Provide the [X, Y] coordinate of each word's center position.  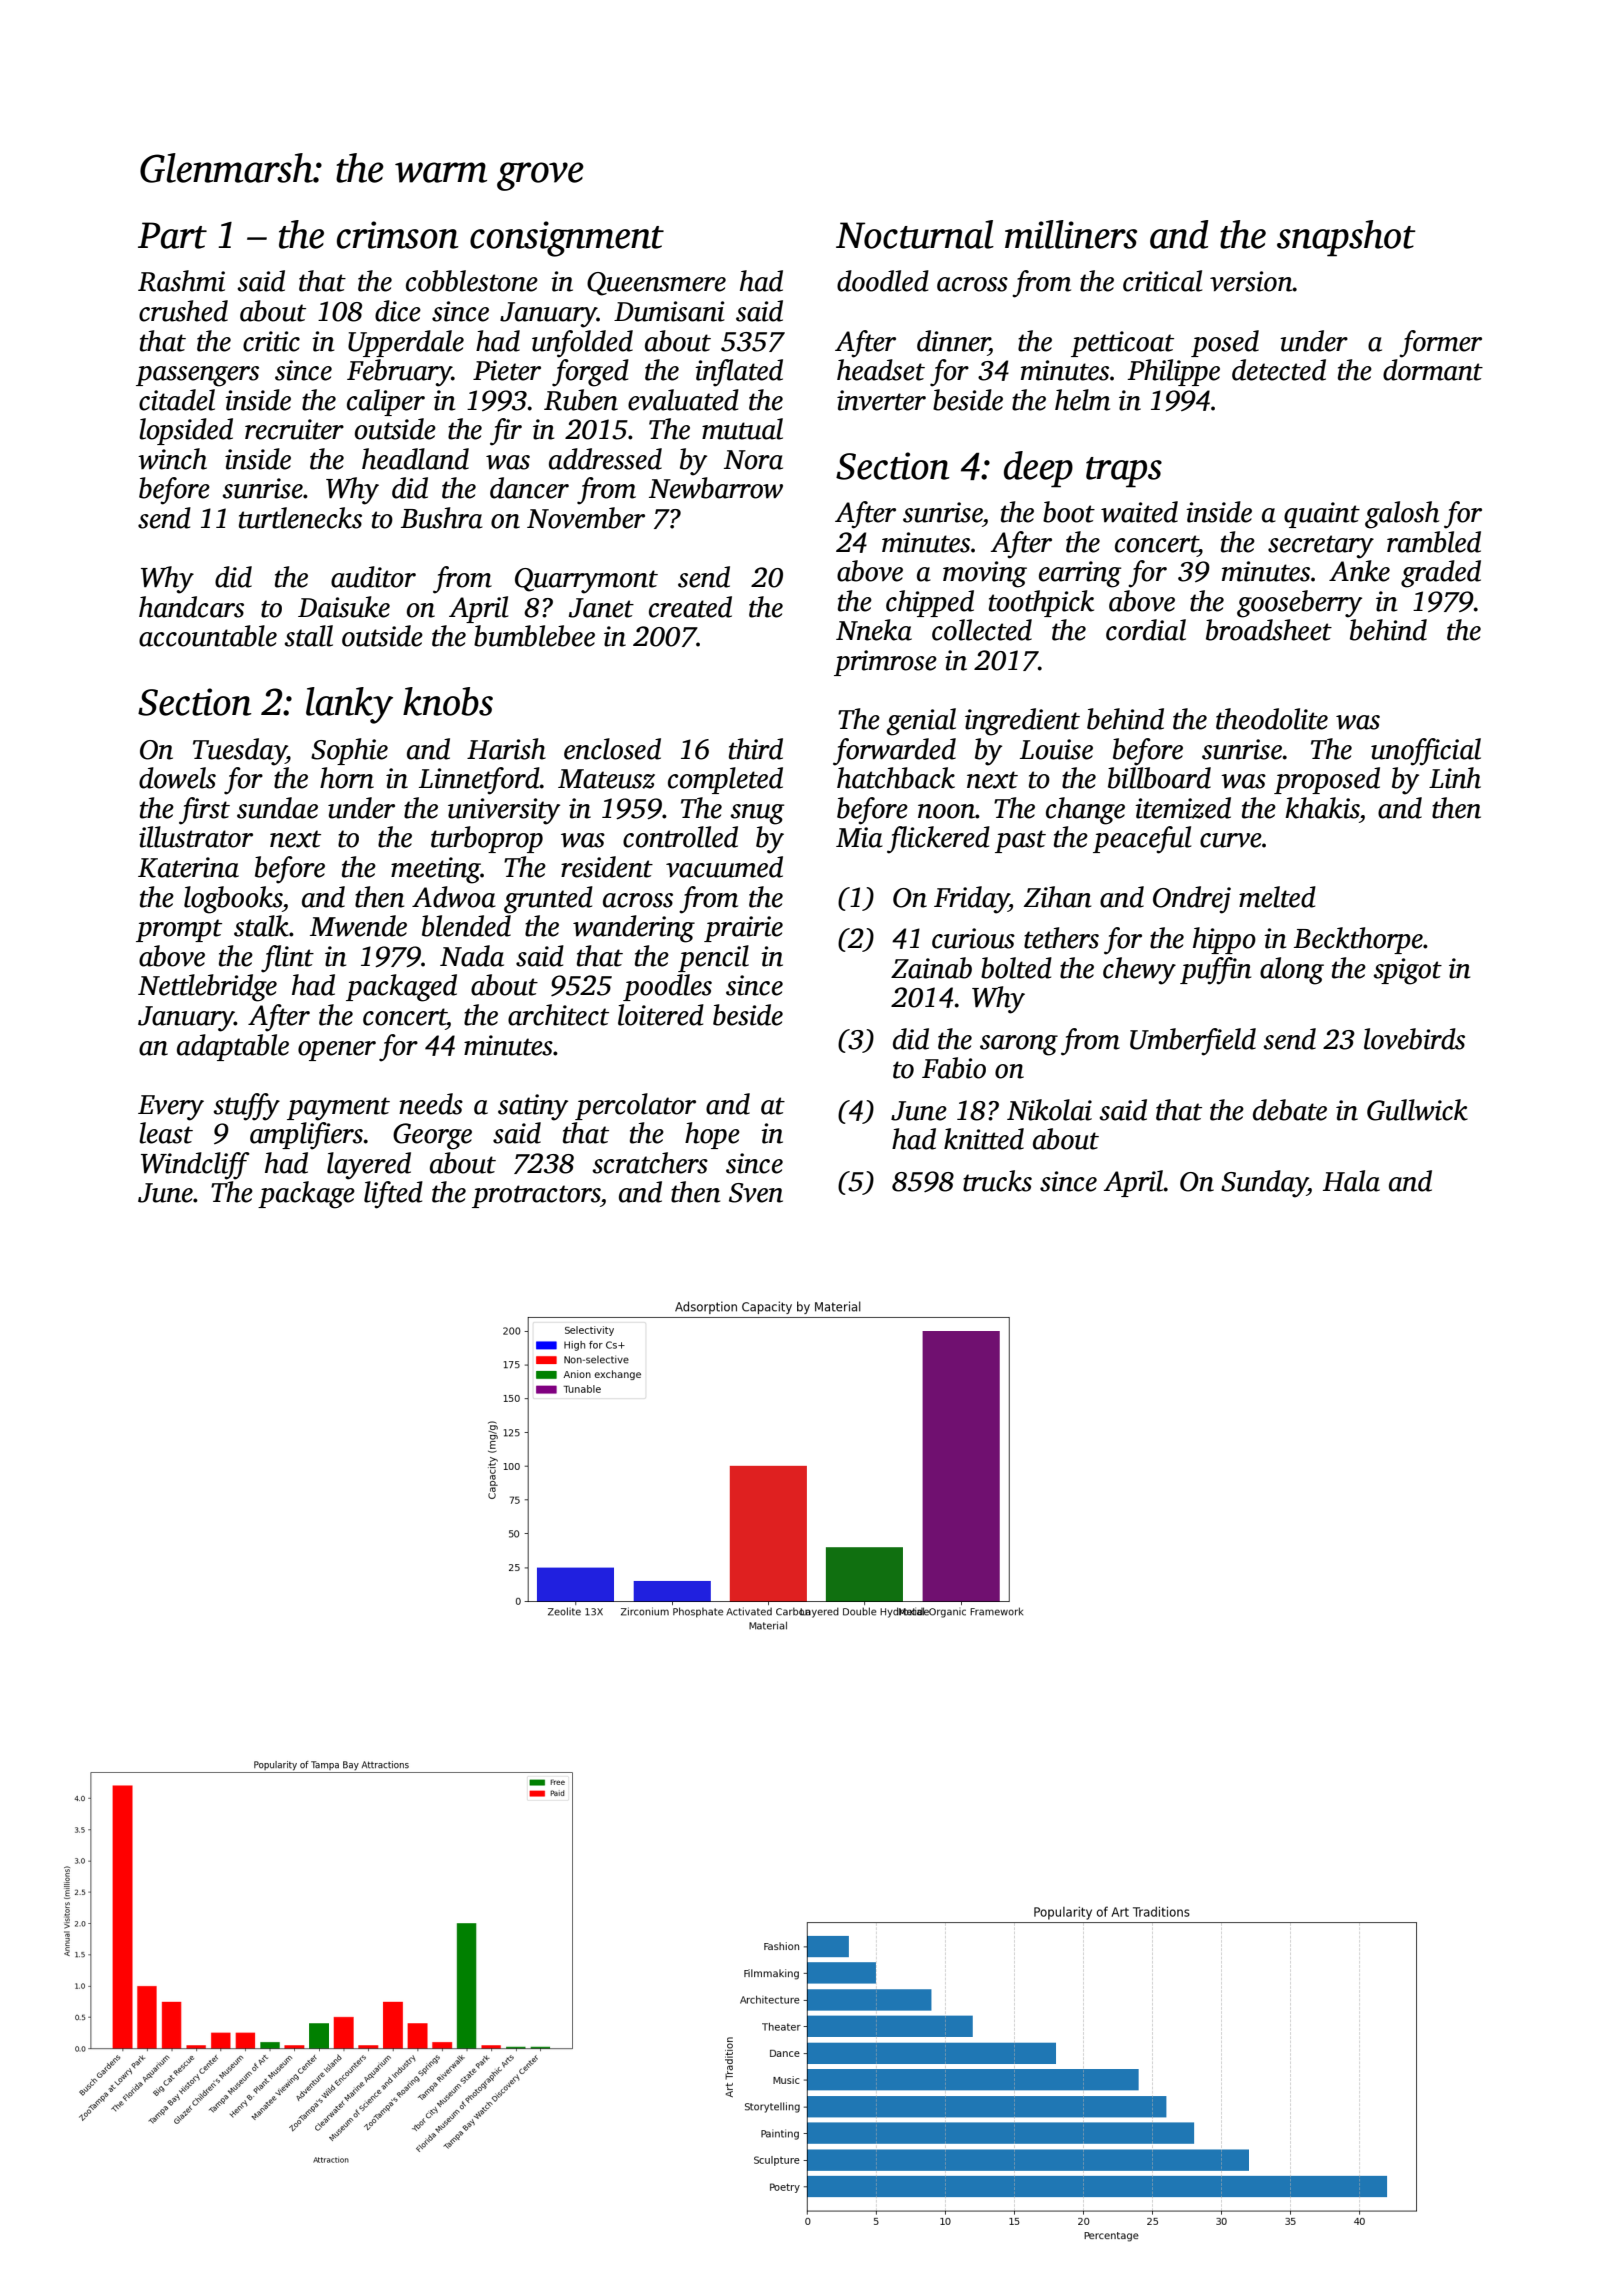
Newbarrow [716, 488]
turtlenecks [300, 518]
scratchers [650, 1163]
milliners [1071, 234]
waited [1139, 512]
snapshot [1346, 238]
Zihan [1057, 897]
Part [172, 235]
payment [338, 1109]
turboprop [487, 839]
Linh [1455, 778]
